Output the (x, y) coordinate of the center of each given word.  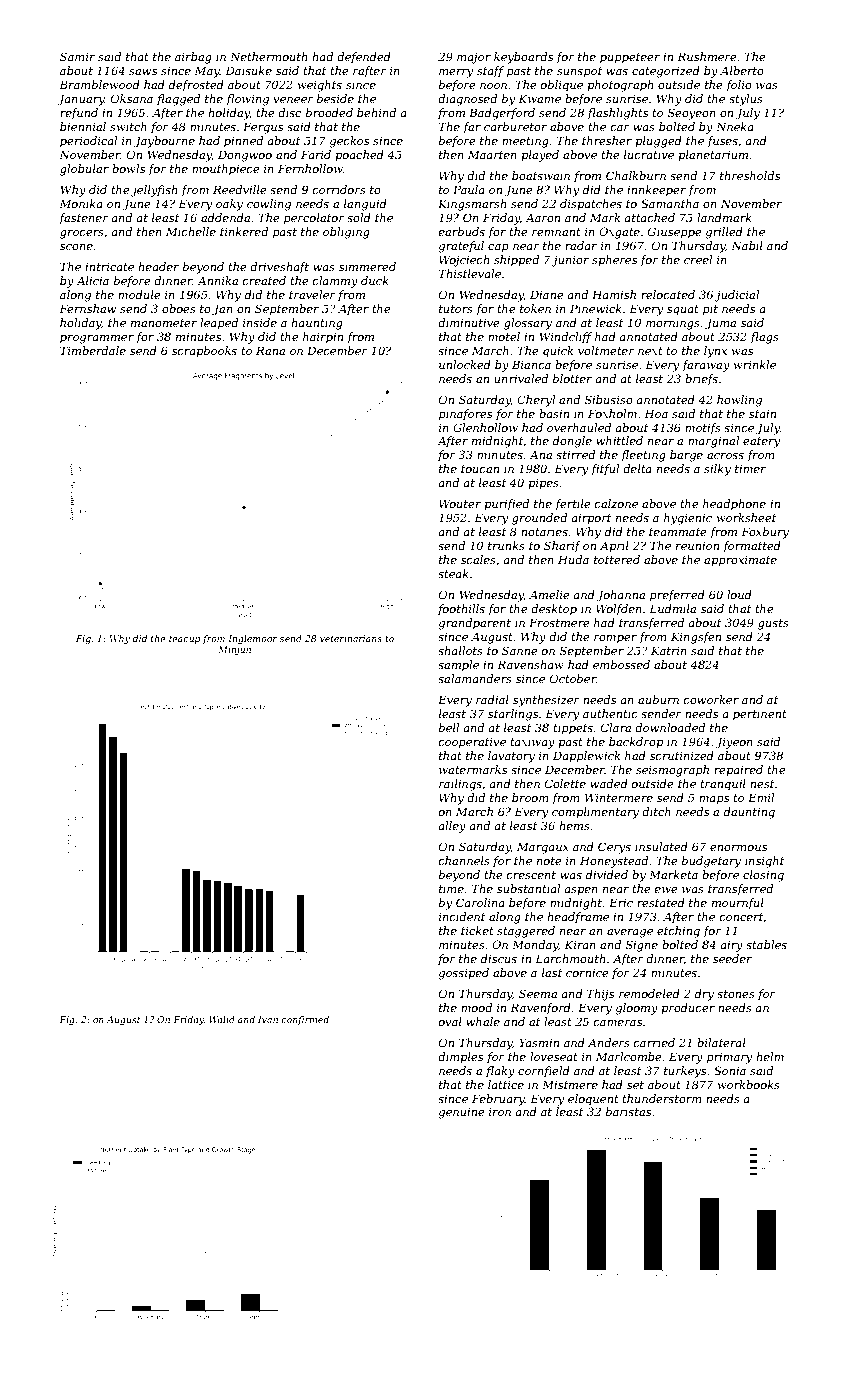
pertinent (760, 715)
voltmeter (606, 350)
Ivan (268, 1019)
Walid (222, 1019)
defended (364, 58)
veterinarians (351, 638)
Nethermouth (268, 56)
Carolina (480, 902)
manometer (164, 323)
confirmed (305, 1020)
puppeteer (630, 58)
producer (688, 1008)
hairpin (323, 338)
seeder (732, 958)
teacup (184, 640)
